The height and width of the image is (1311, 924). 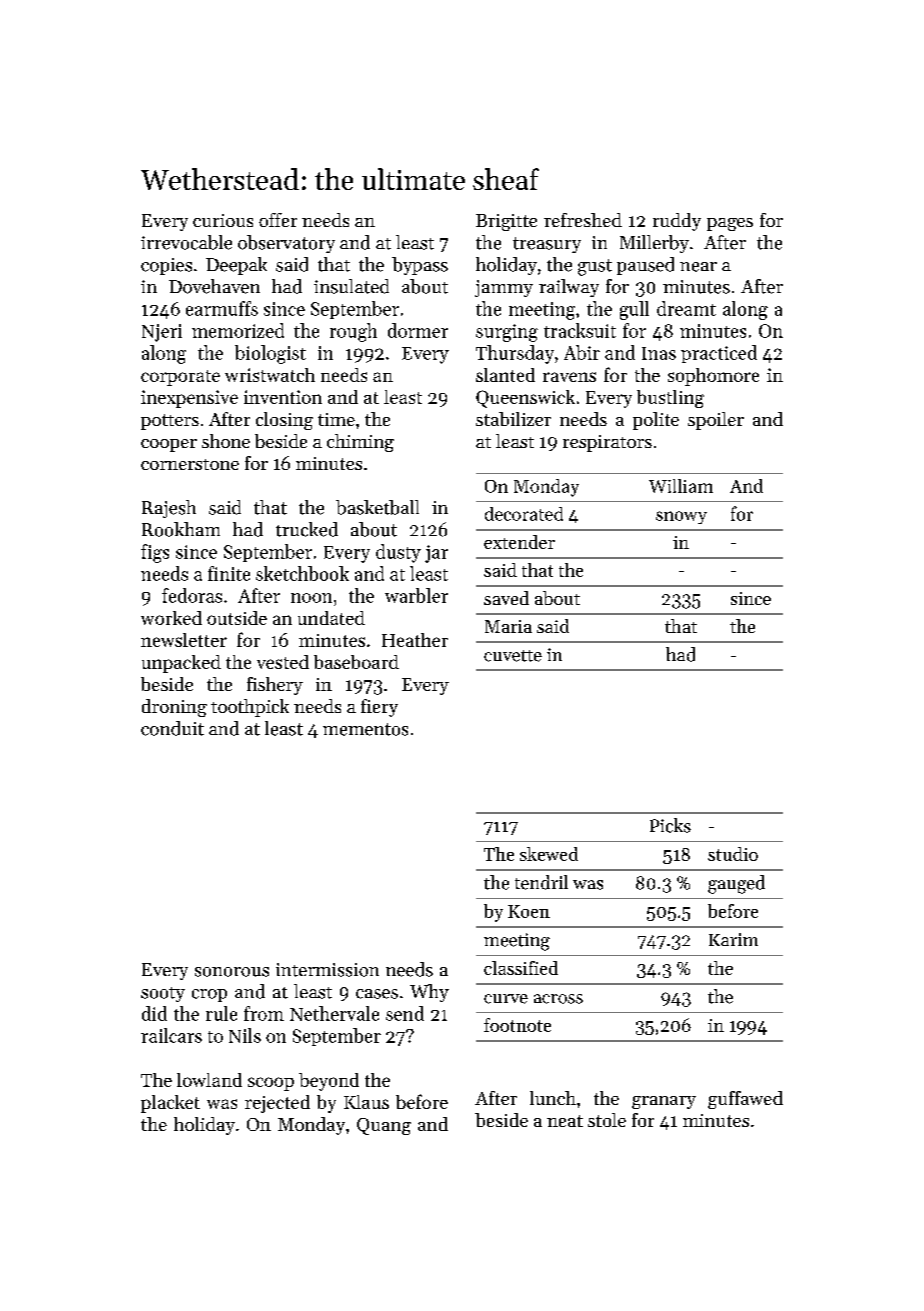 What do you see at coordinates (583, 220) in the image?
I see `refreshed` at bounding box center [583, 220].
